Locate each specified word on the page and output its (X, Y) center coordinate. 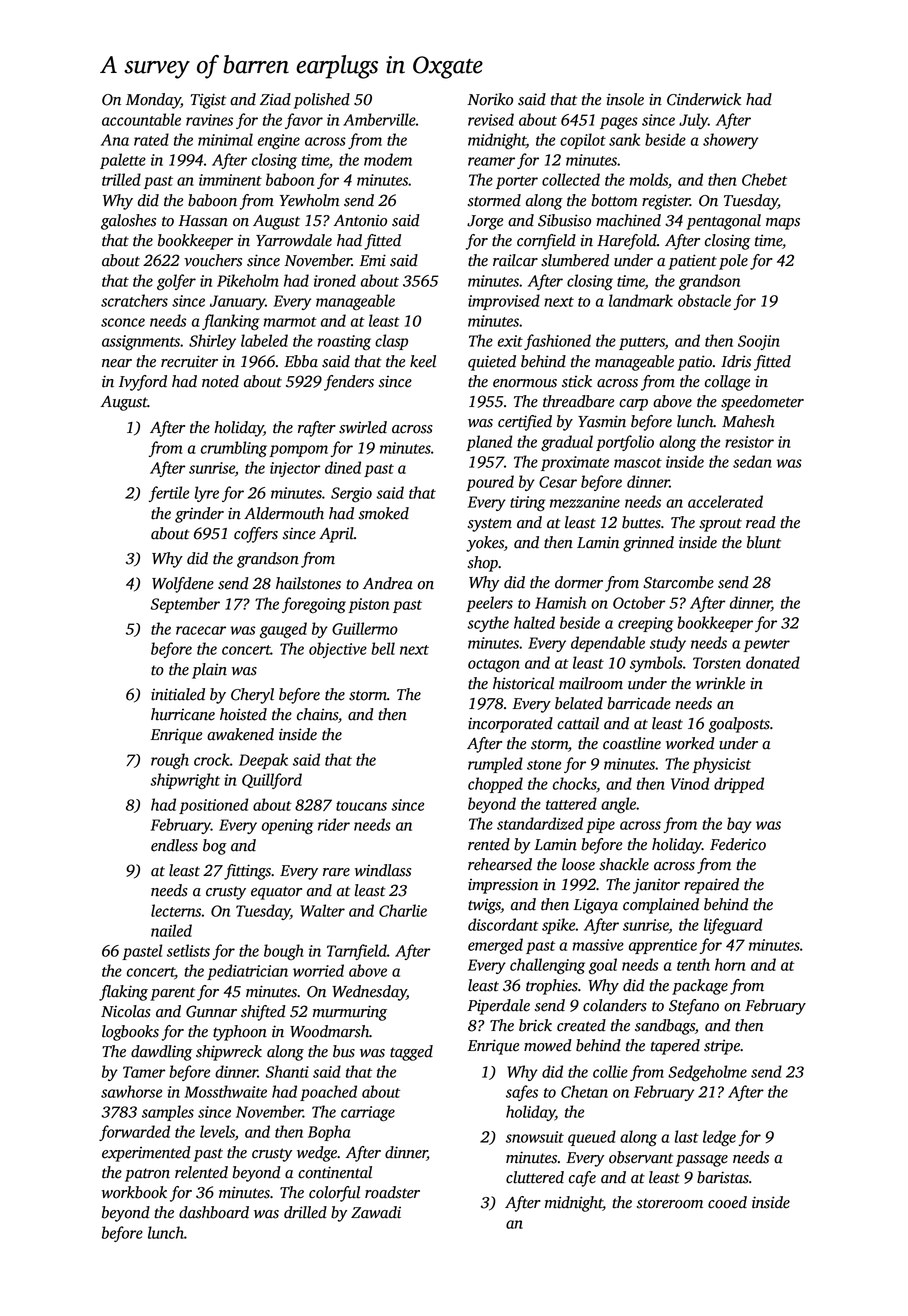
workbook (134, 1192)
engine (279, 142)
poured (490, 483)
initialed (178, 694)
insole (625, 99)
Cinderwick (704, 99)
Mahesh (748, 421)
